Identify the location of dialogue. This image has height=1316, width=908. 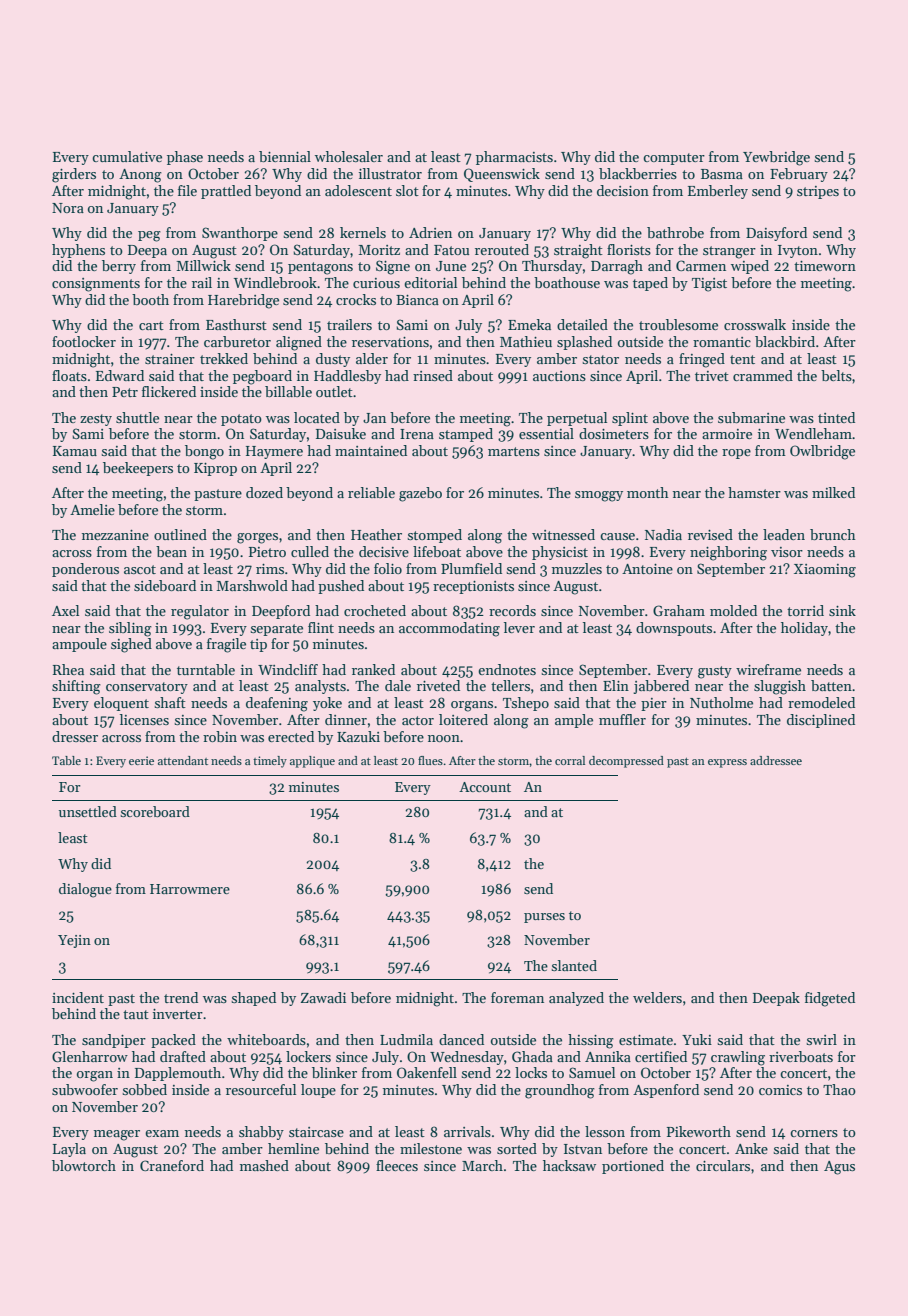
(85, 890).
